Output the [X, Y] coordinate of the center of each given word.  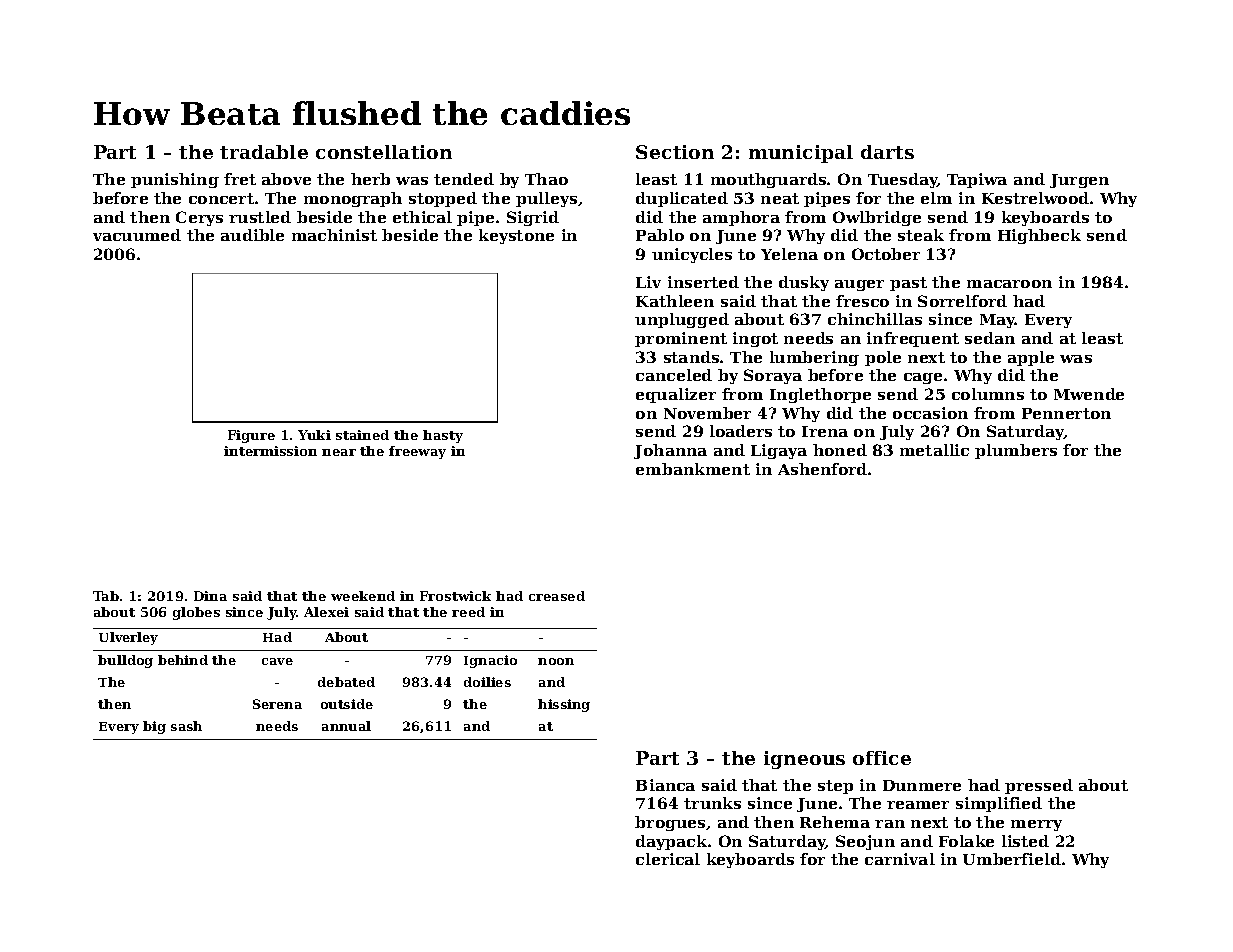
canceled [674, 375]
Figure [251, 436]
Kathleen [675, 301]
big [154, 727]
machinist [334, 235]
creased [557, 596]
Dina [210, 596]
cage [923, 378]
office [882, 758]
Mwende [1089, 394]
